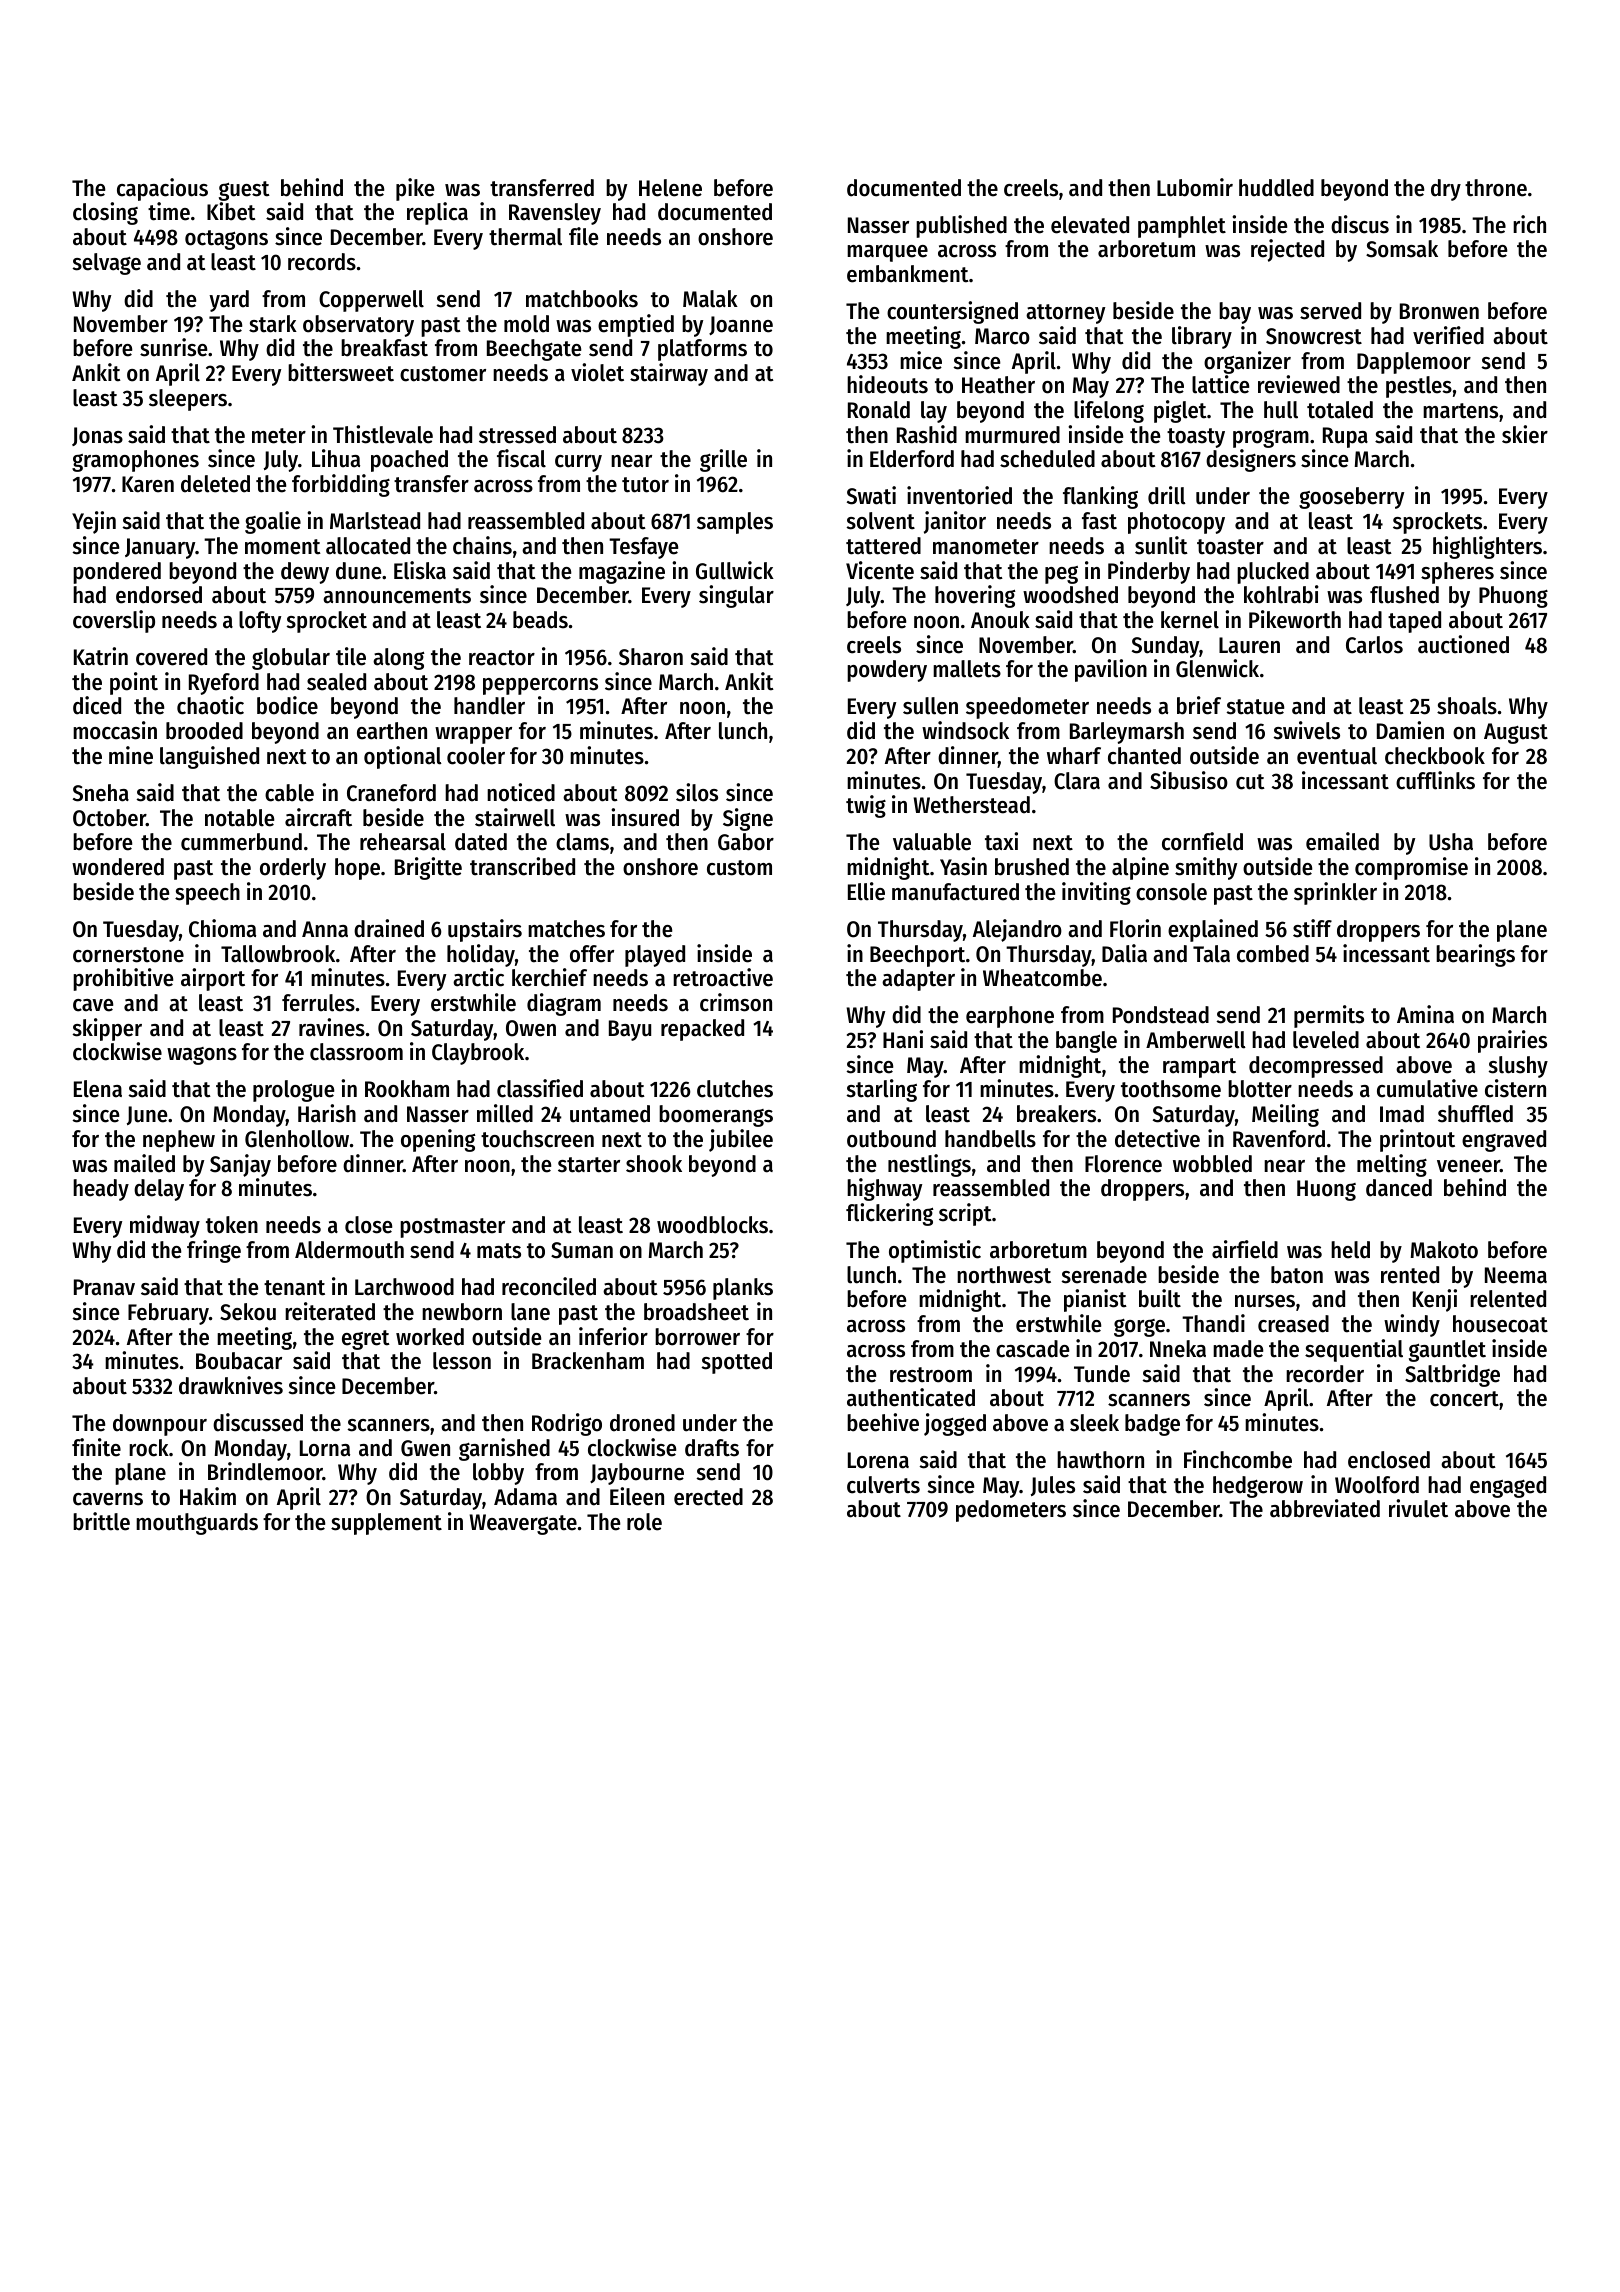  Describe the element at coordinates (1053, 1486) in the page. I see `Jules` at that location.
